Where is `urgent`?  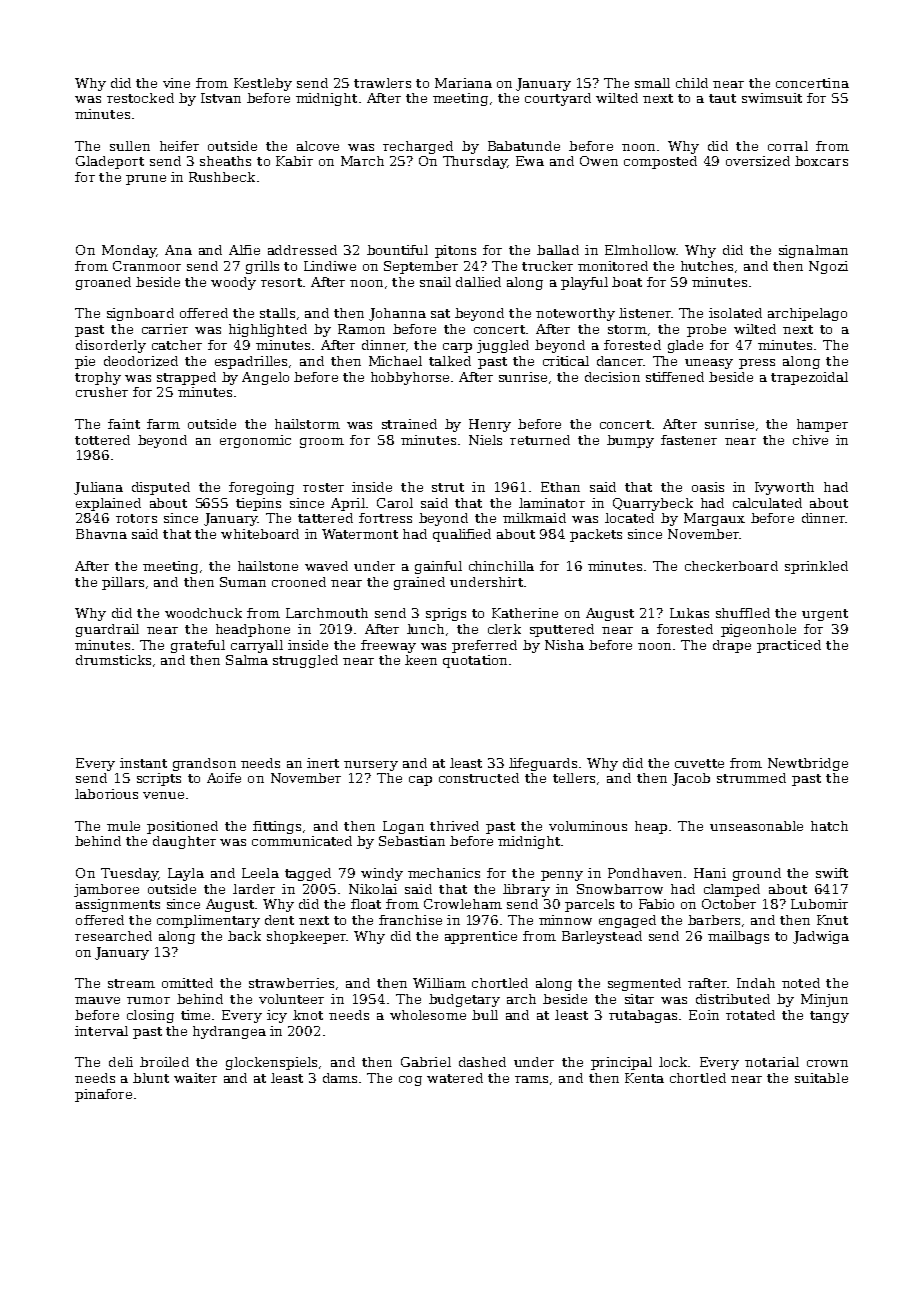 urgent is located at coordinates (825, 615).
